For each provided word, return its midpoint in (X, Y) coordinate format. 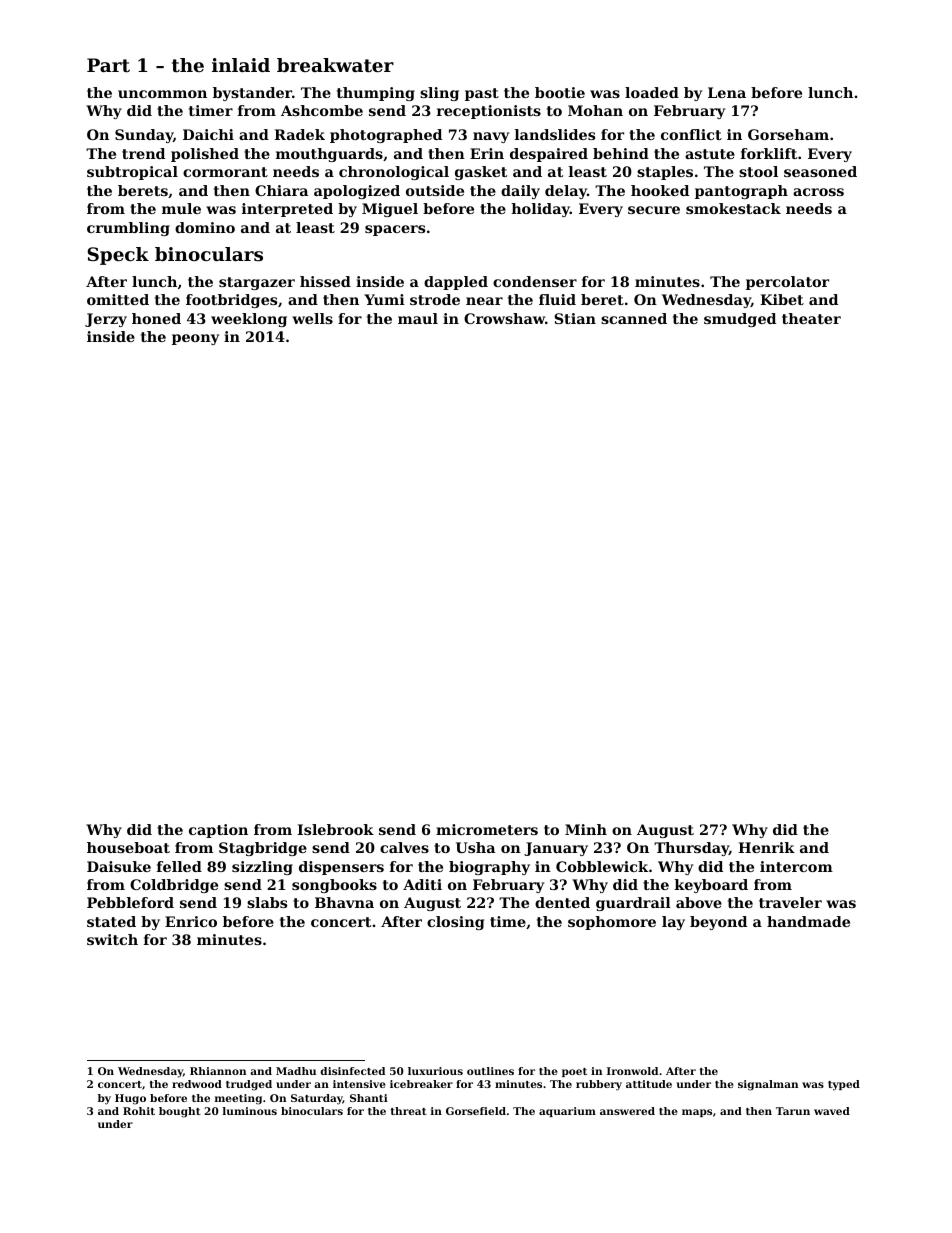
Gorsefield (476, 1111)
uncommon (162, 94)
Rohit (139, 1111)
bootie (560, 92)
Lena (727, 92)
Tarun (793, 1111)
